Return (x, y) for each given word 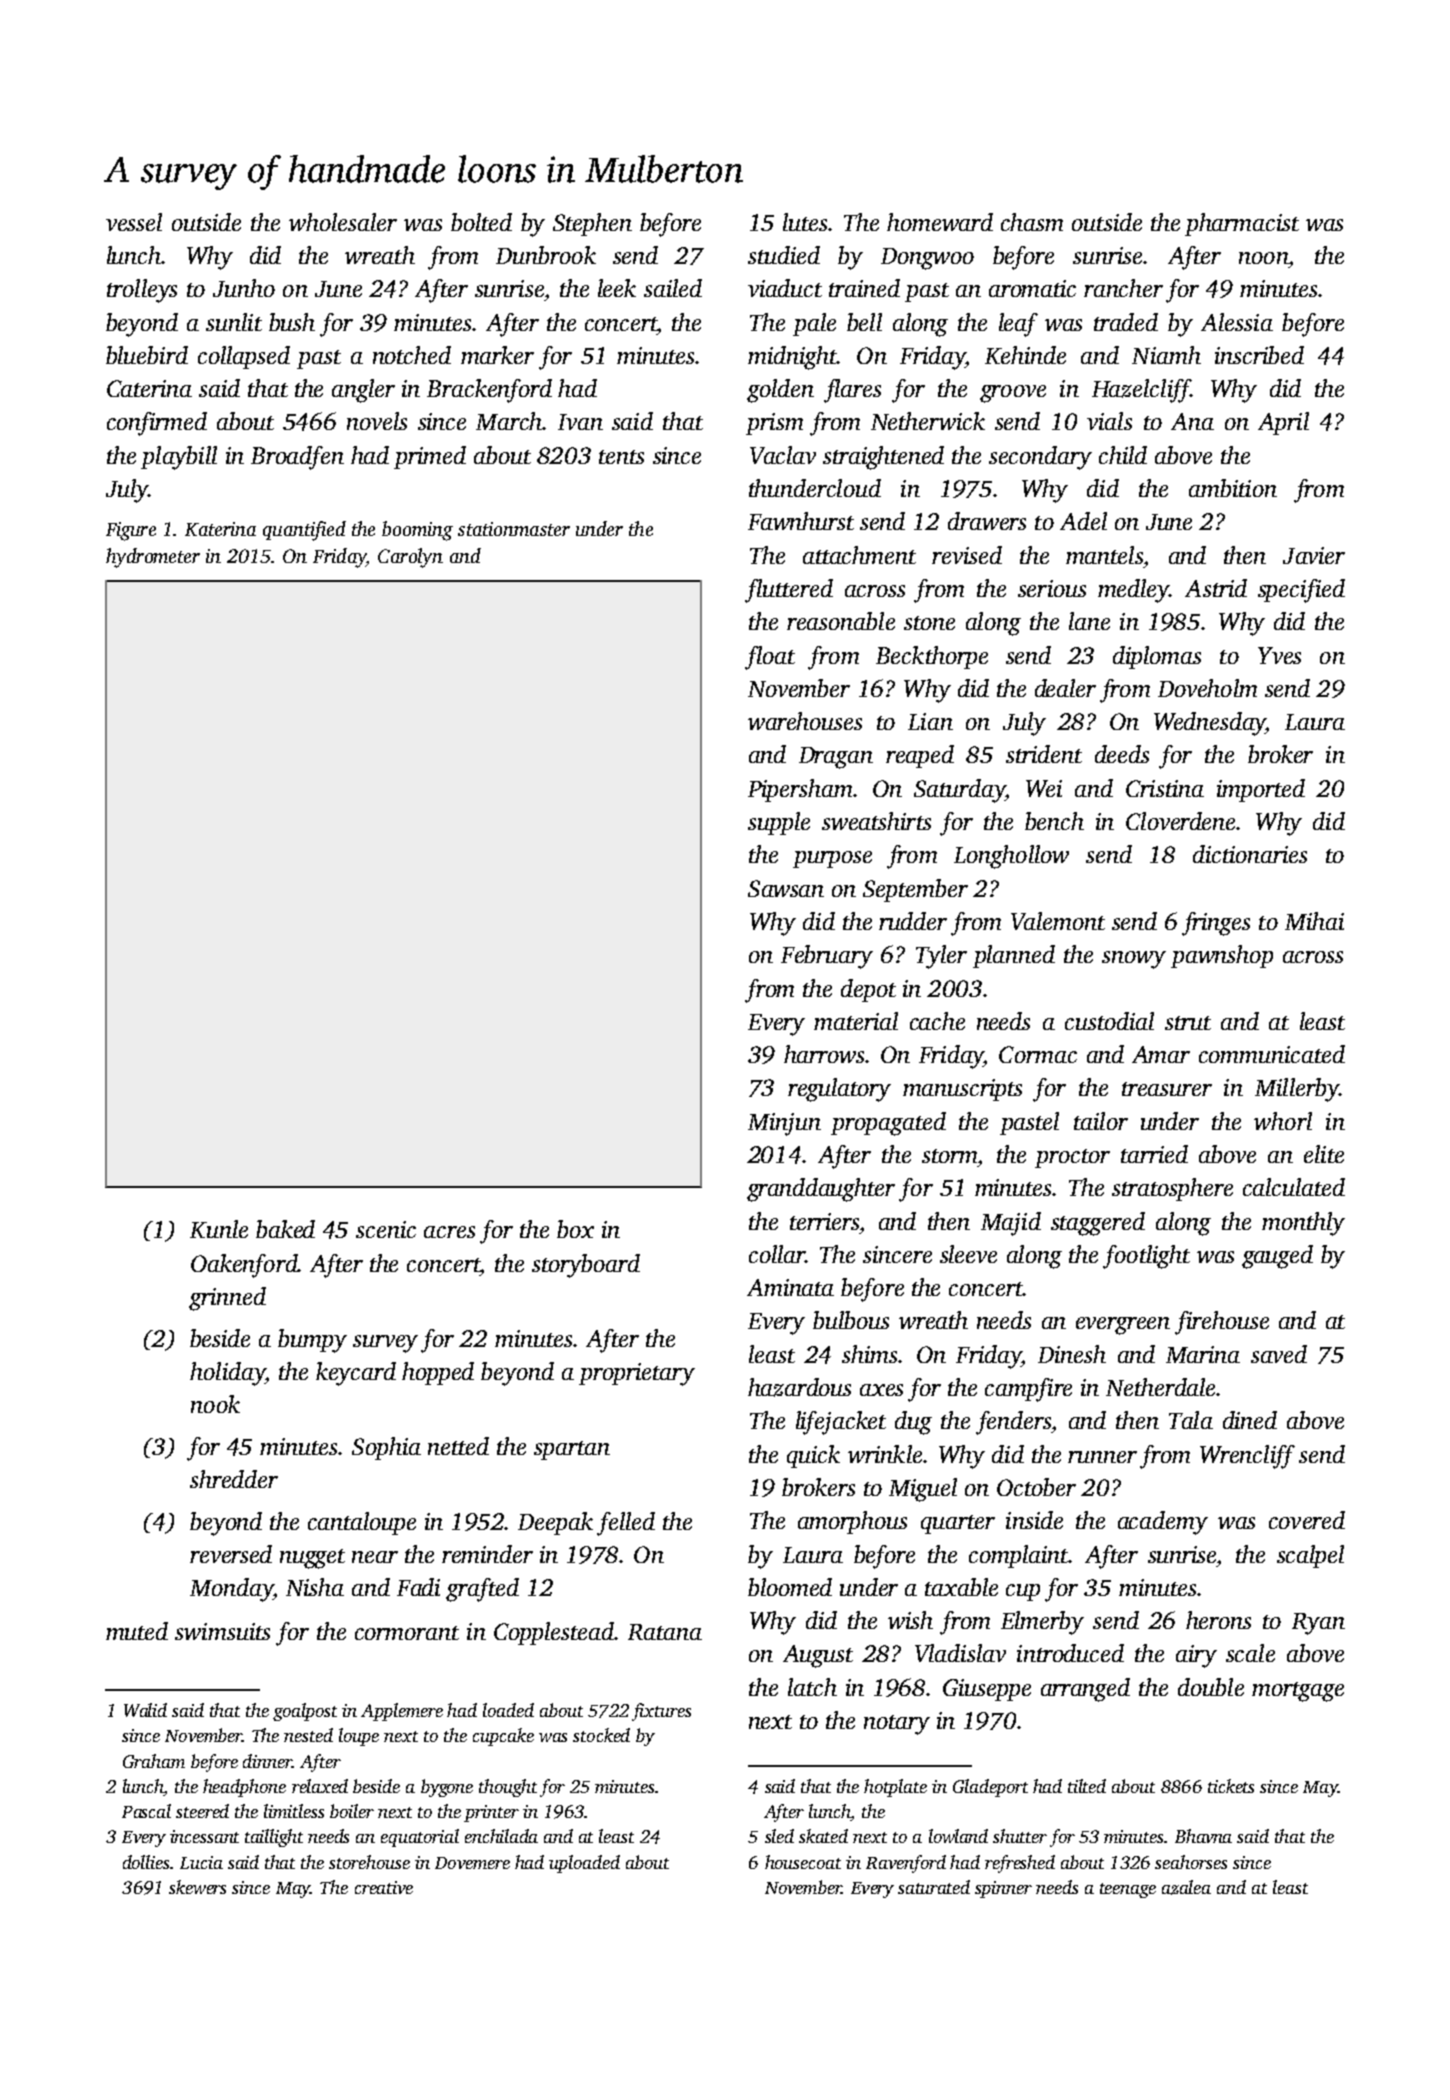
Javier (1314, 555)
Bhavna (1203, 1836)
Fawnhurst (801, 521)
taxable (961, 1587)
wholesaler (343, 222)
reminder (487, 1554)
